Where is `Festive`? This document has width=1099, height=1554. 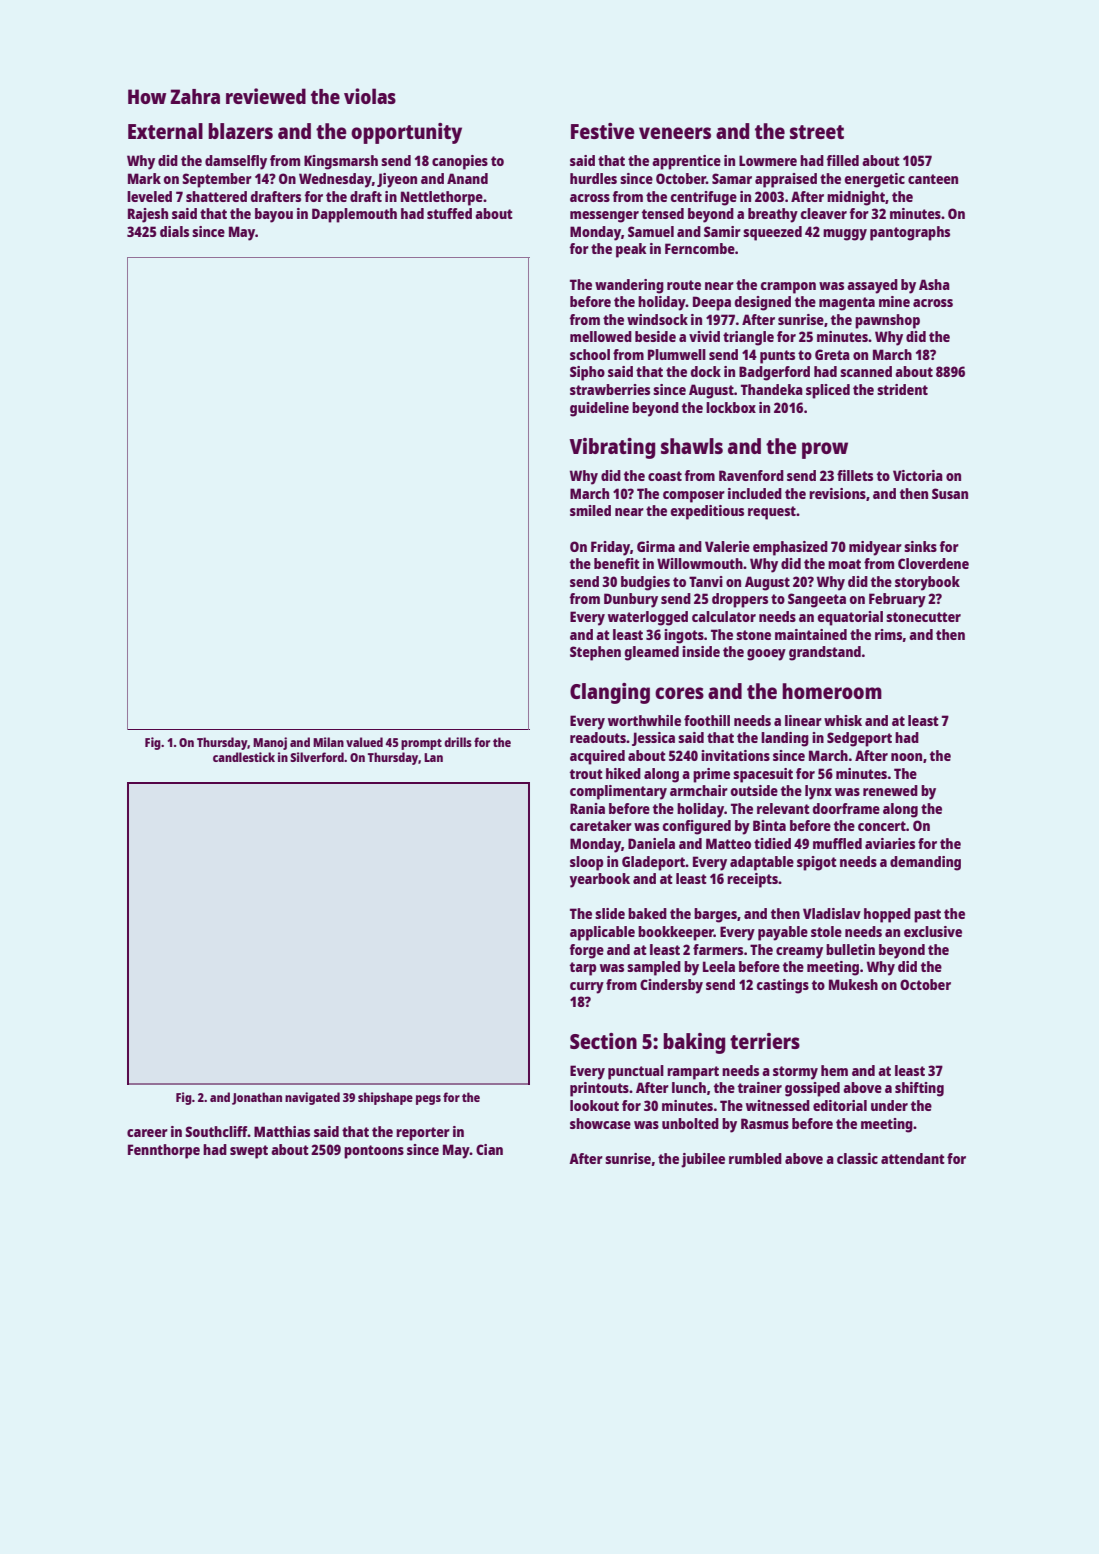
Festive is located at coordinates (603, 131).
